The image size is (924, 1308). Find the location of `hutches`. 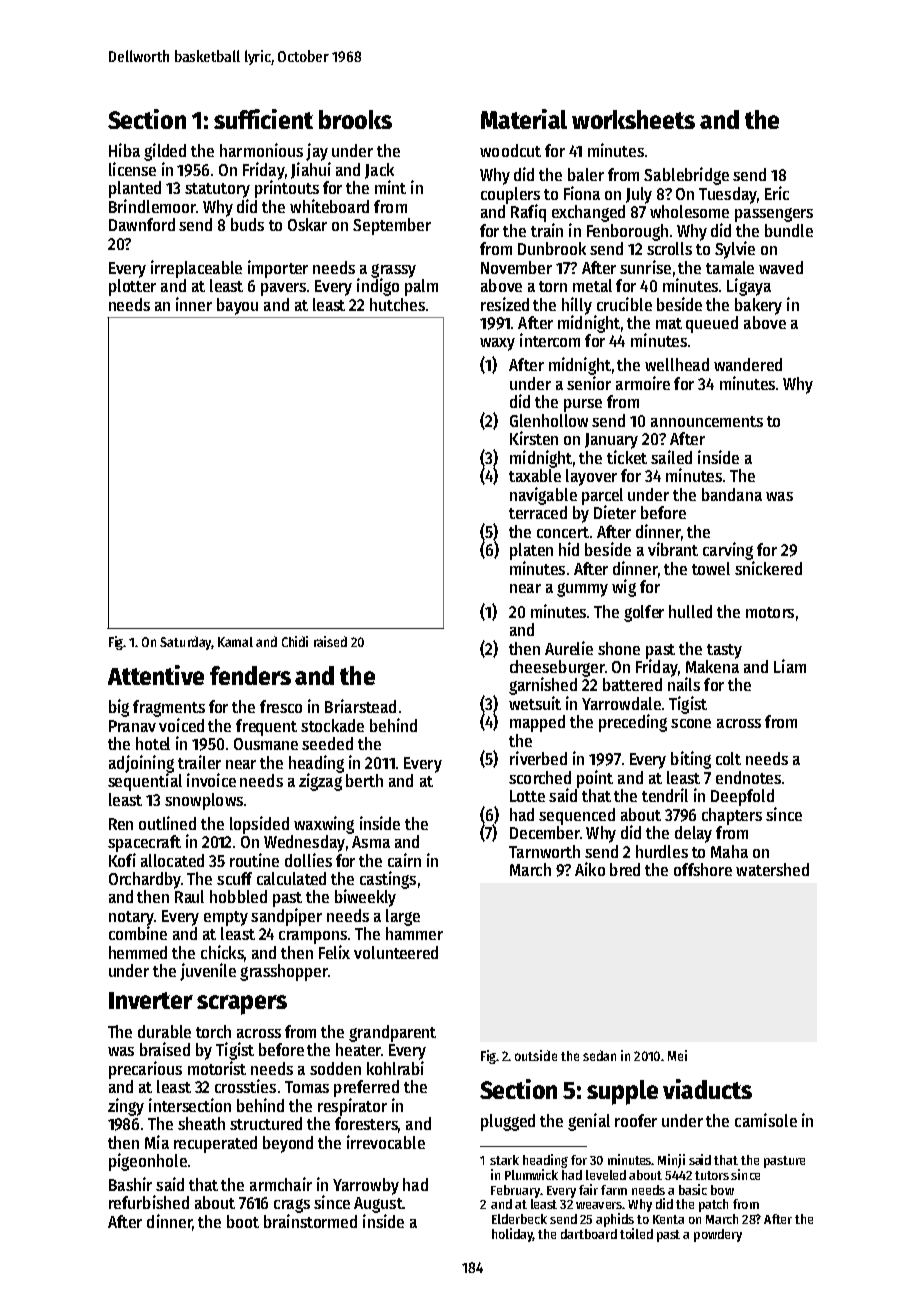

hutches is located at coordinates (397, 304).
